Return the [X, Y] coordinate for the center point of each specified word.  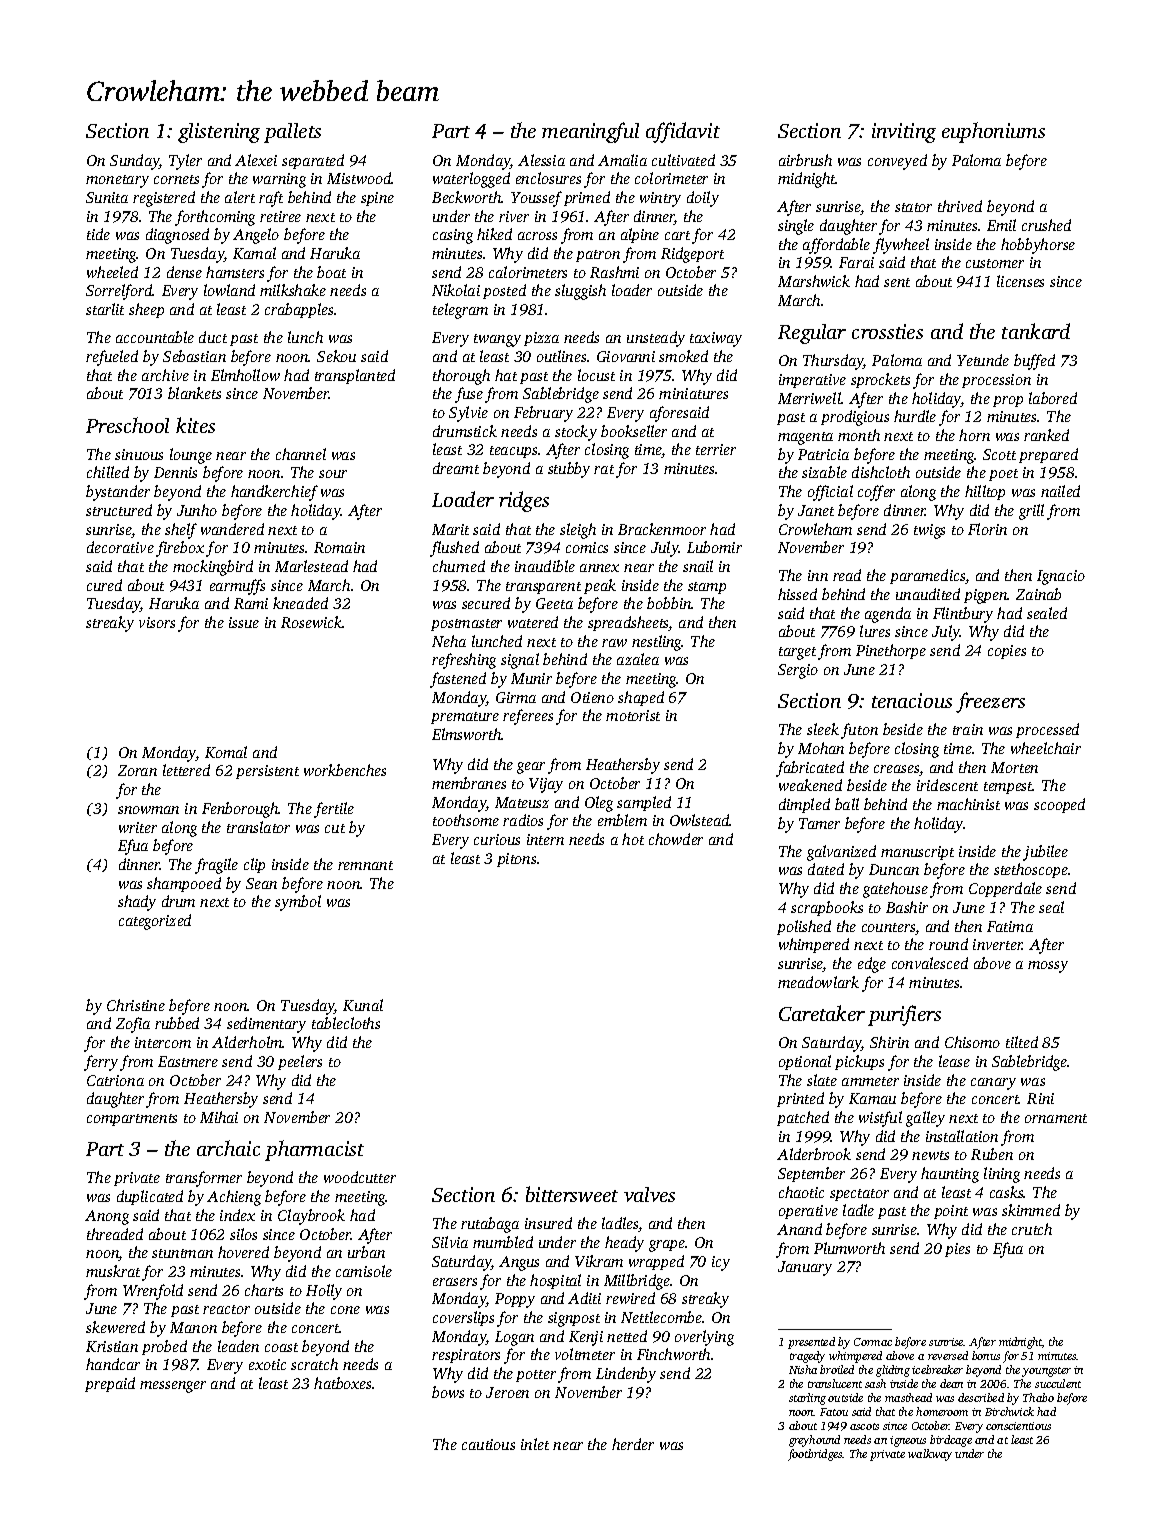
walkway [930, 1455]
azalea [638, 659]
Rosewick [312, 622]
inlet [535, 1444]
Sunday [135, 162]
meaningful [590, 132]
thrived [960, 206]
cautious [488, 1444]
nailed [1060, 491]
